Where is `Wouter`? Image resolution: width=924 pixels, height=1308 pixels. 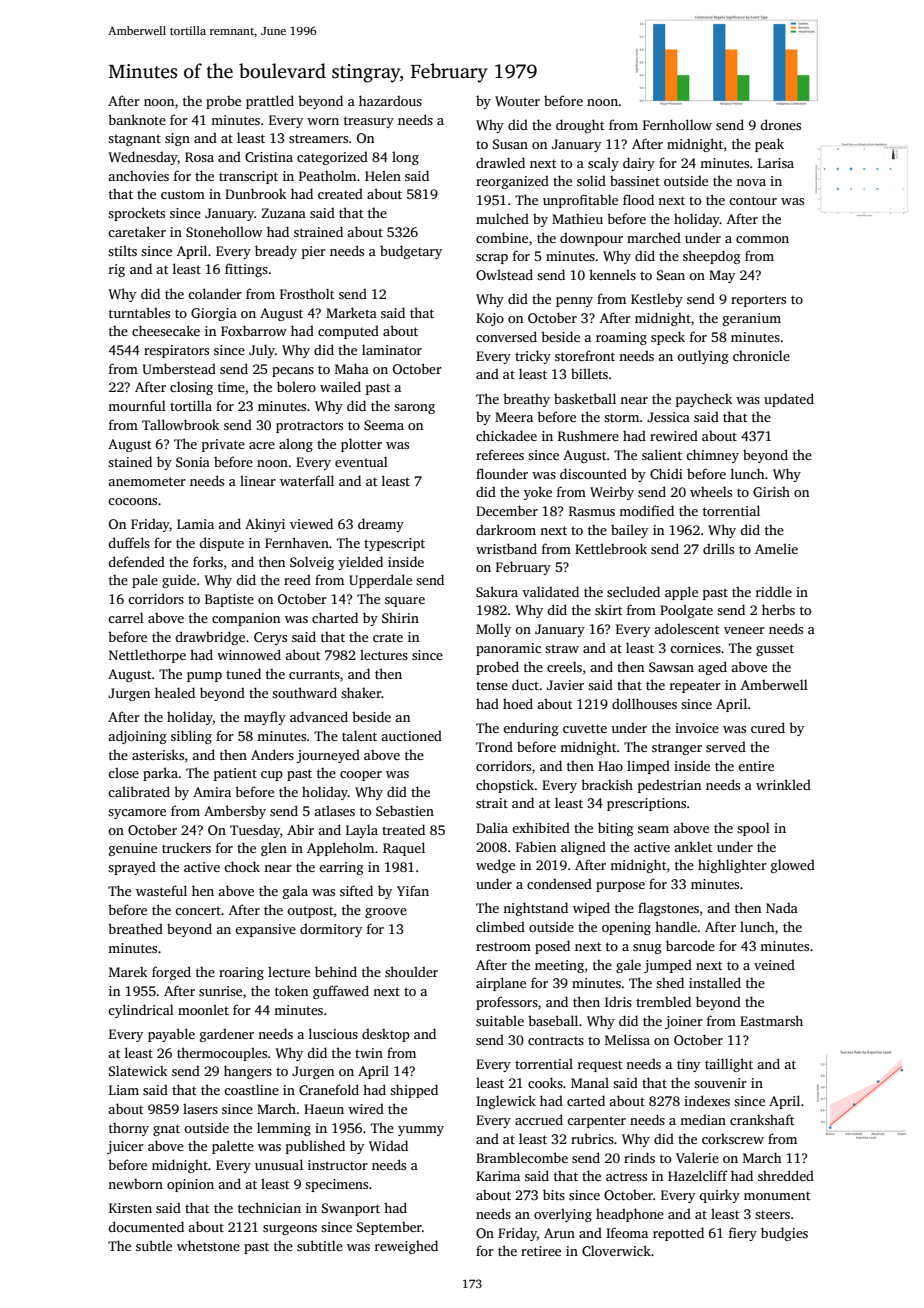 Wouter is located at coordinates (517, 101).
